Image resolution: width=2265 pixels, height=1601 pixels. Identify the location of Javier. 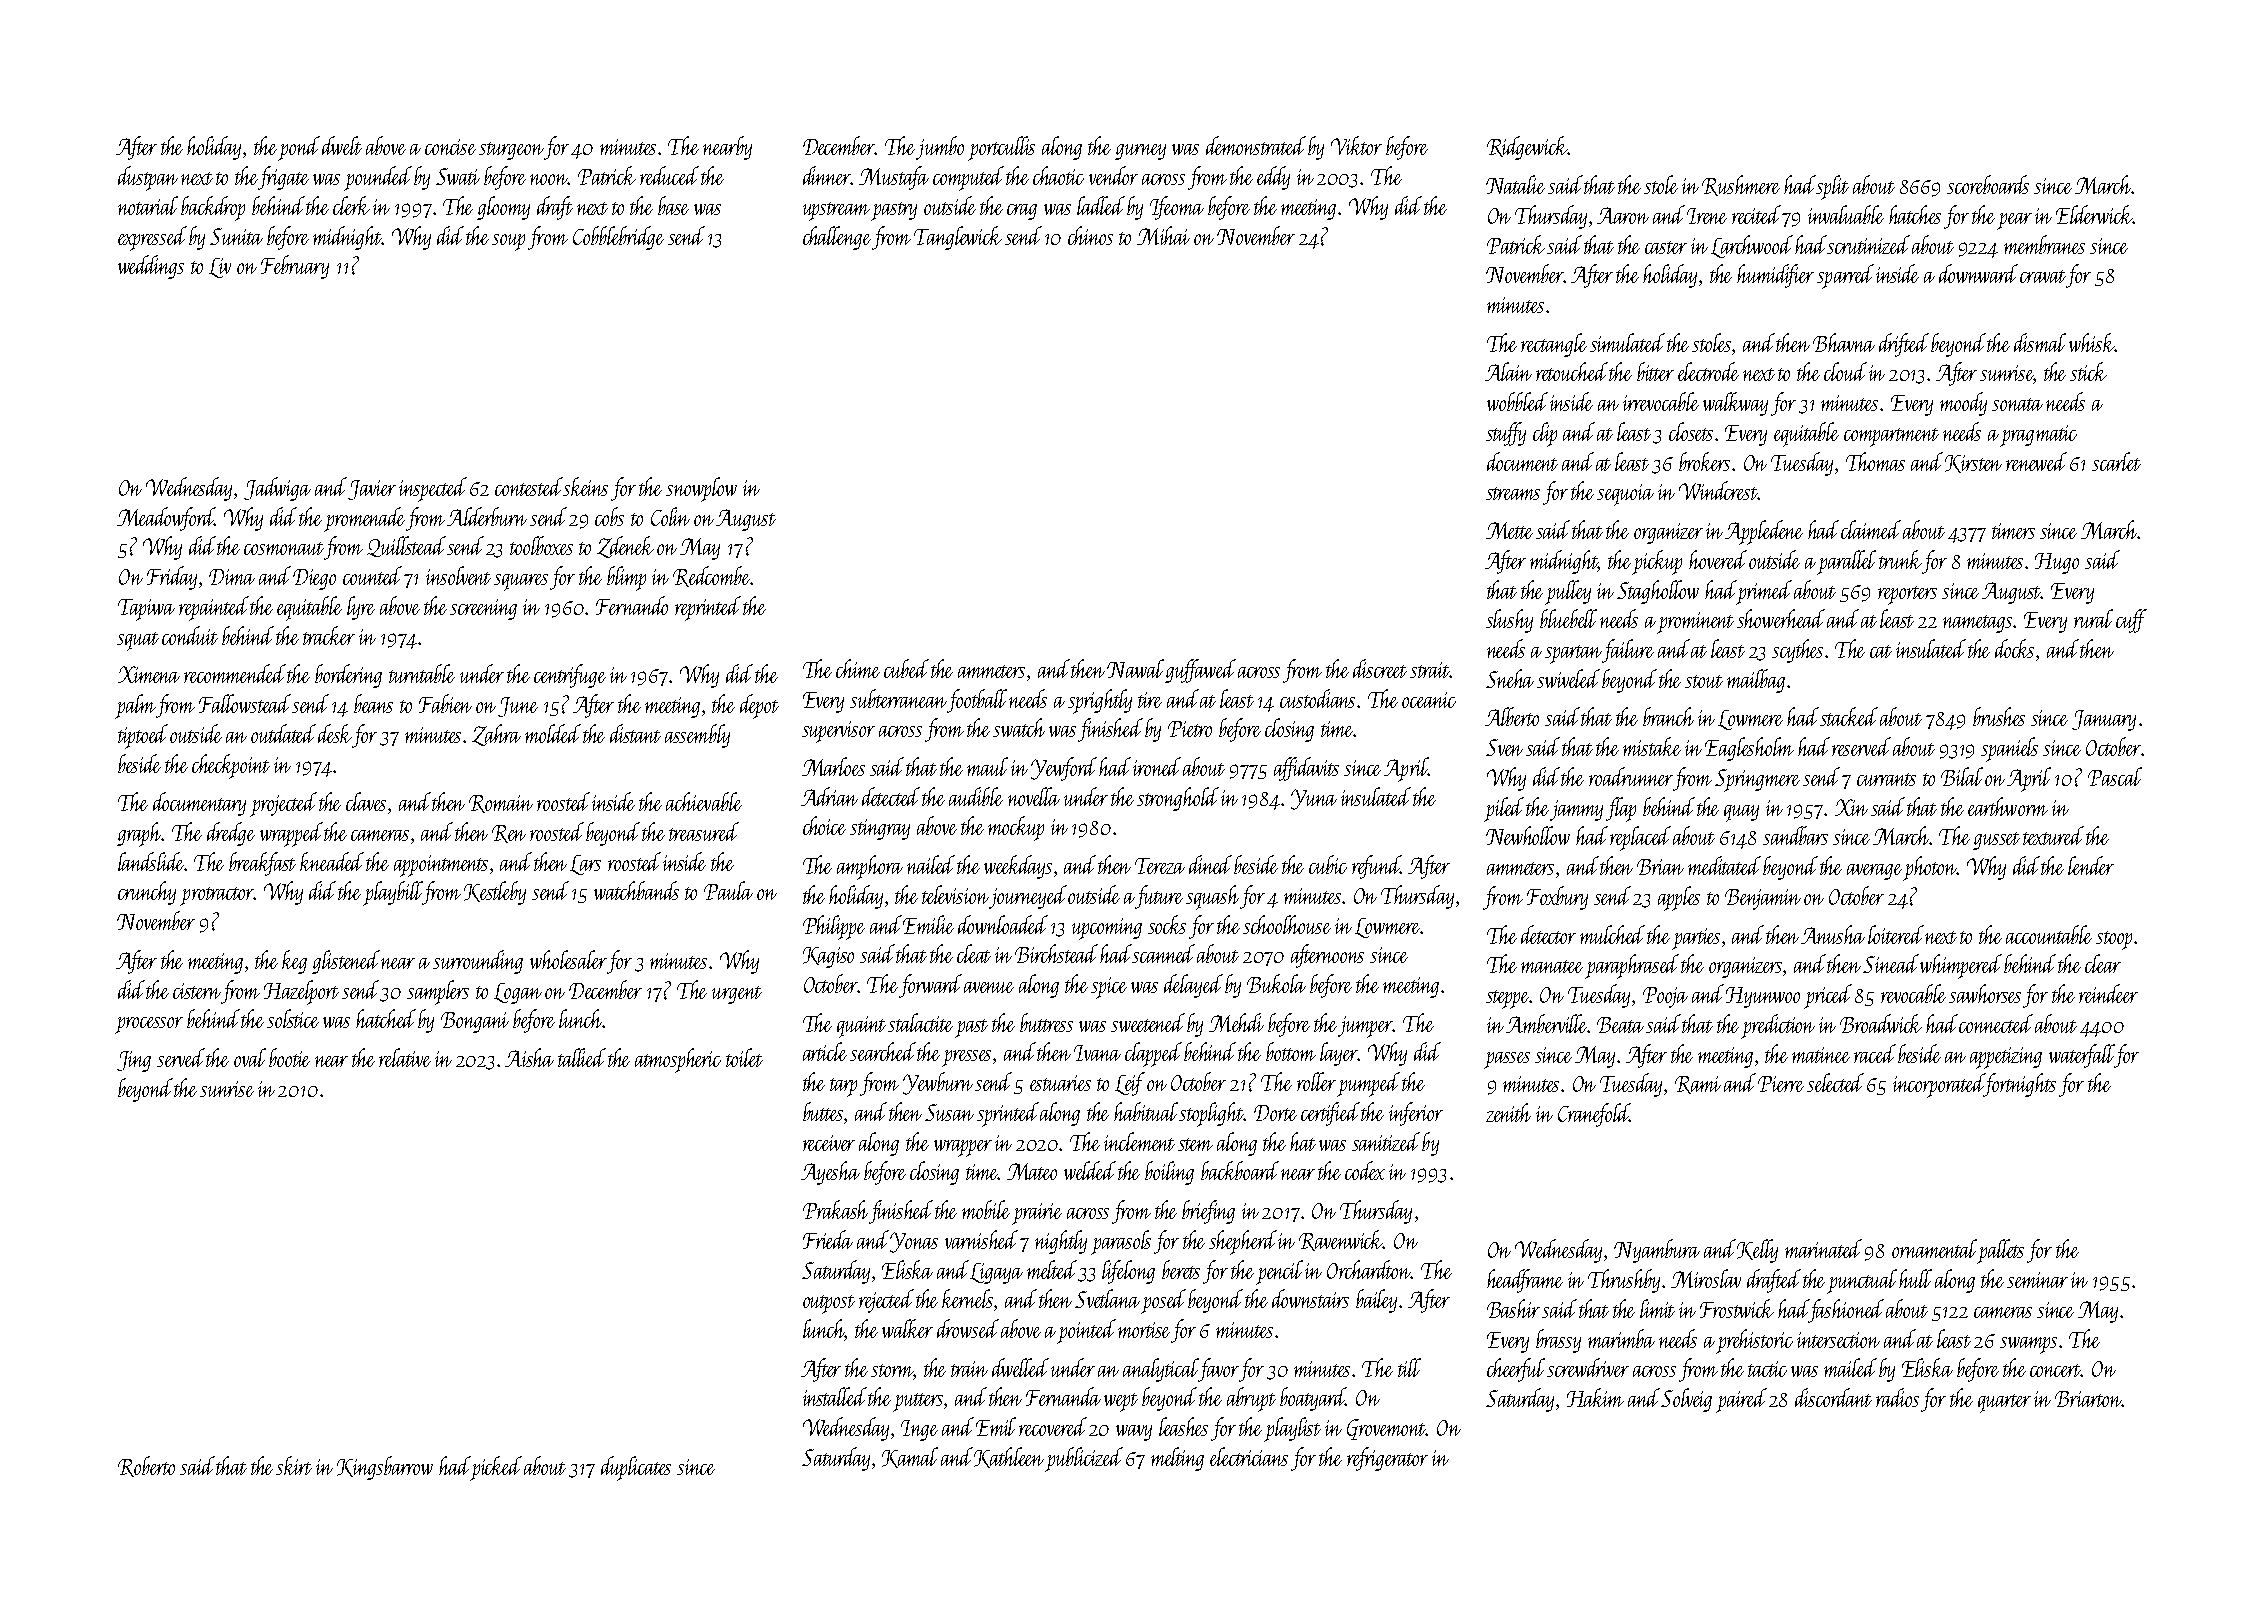
(372, 490).
